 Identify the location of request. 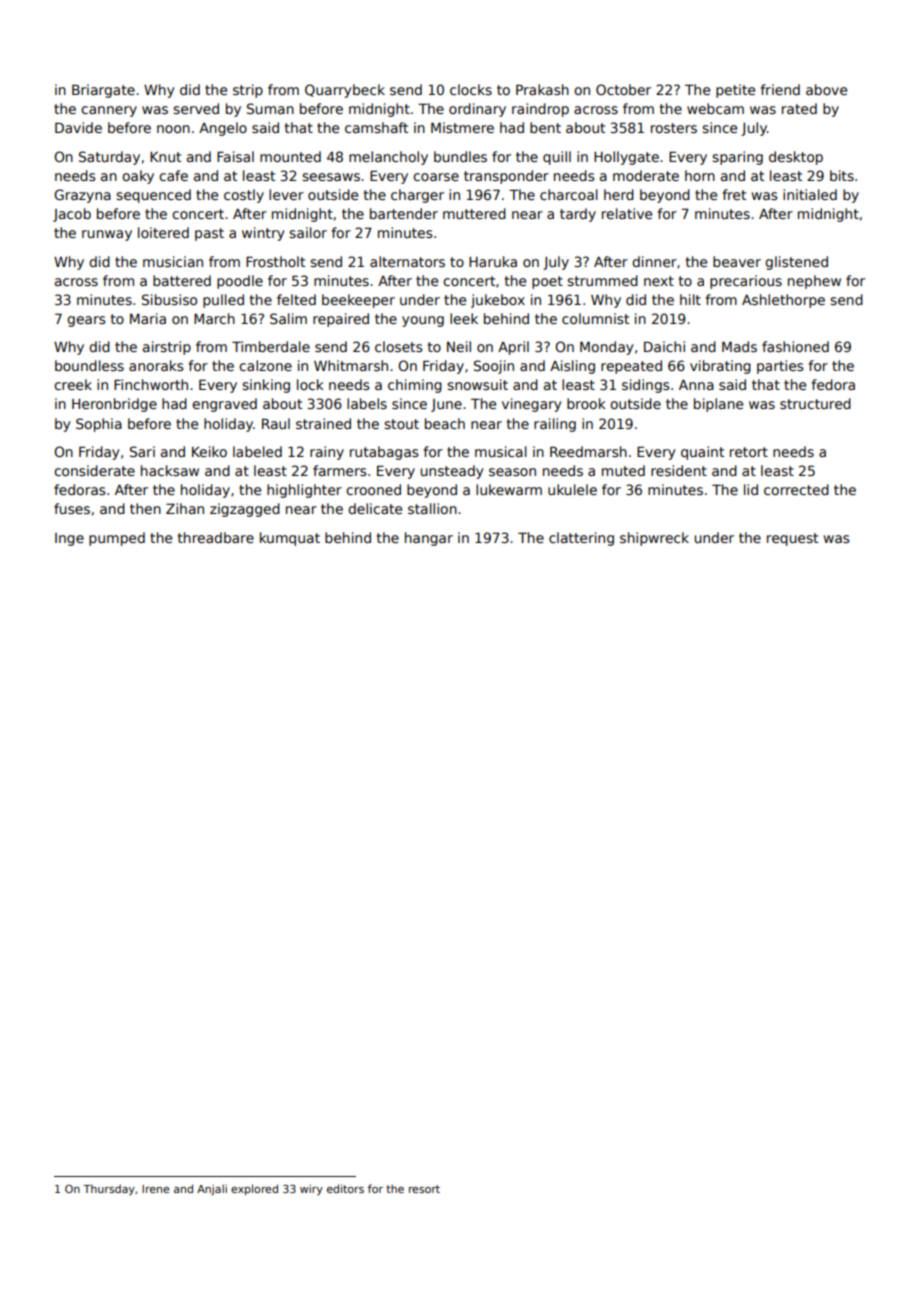
(792, 539).
